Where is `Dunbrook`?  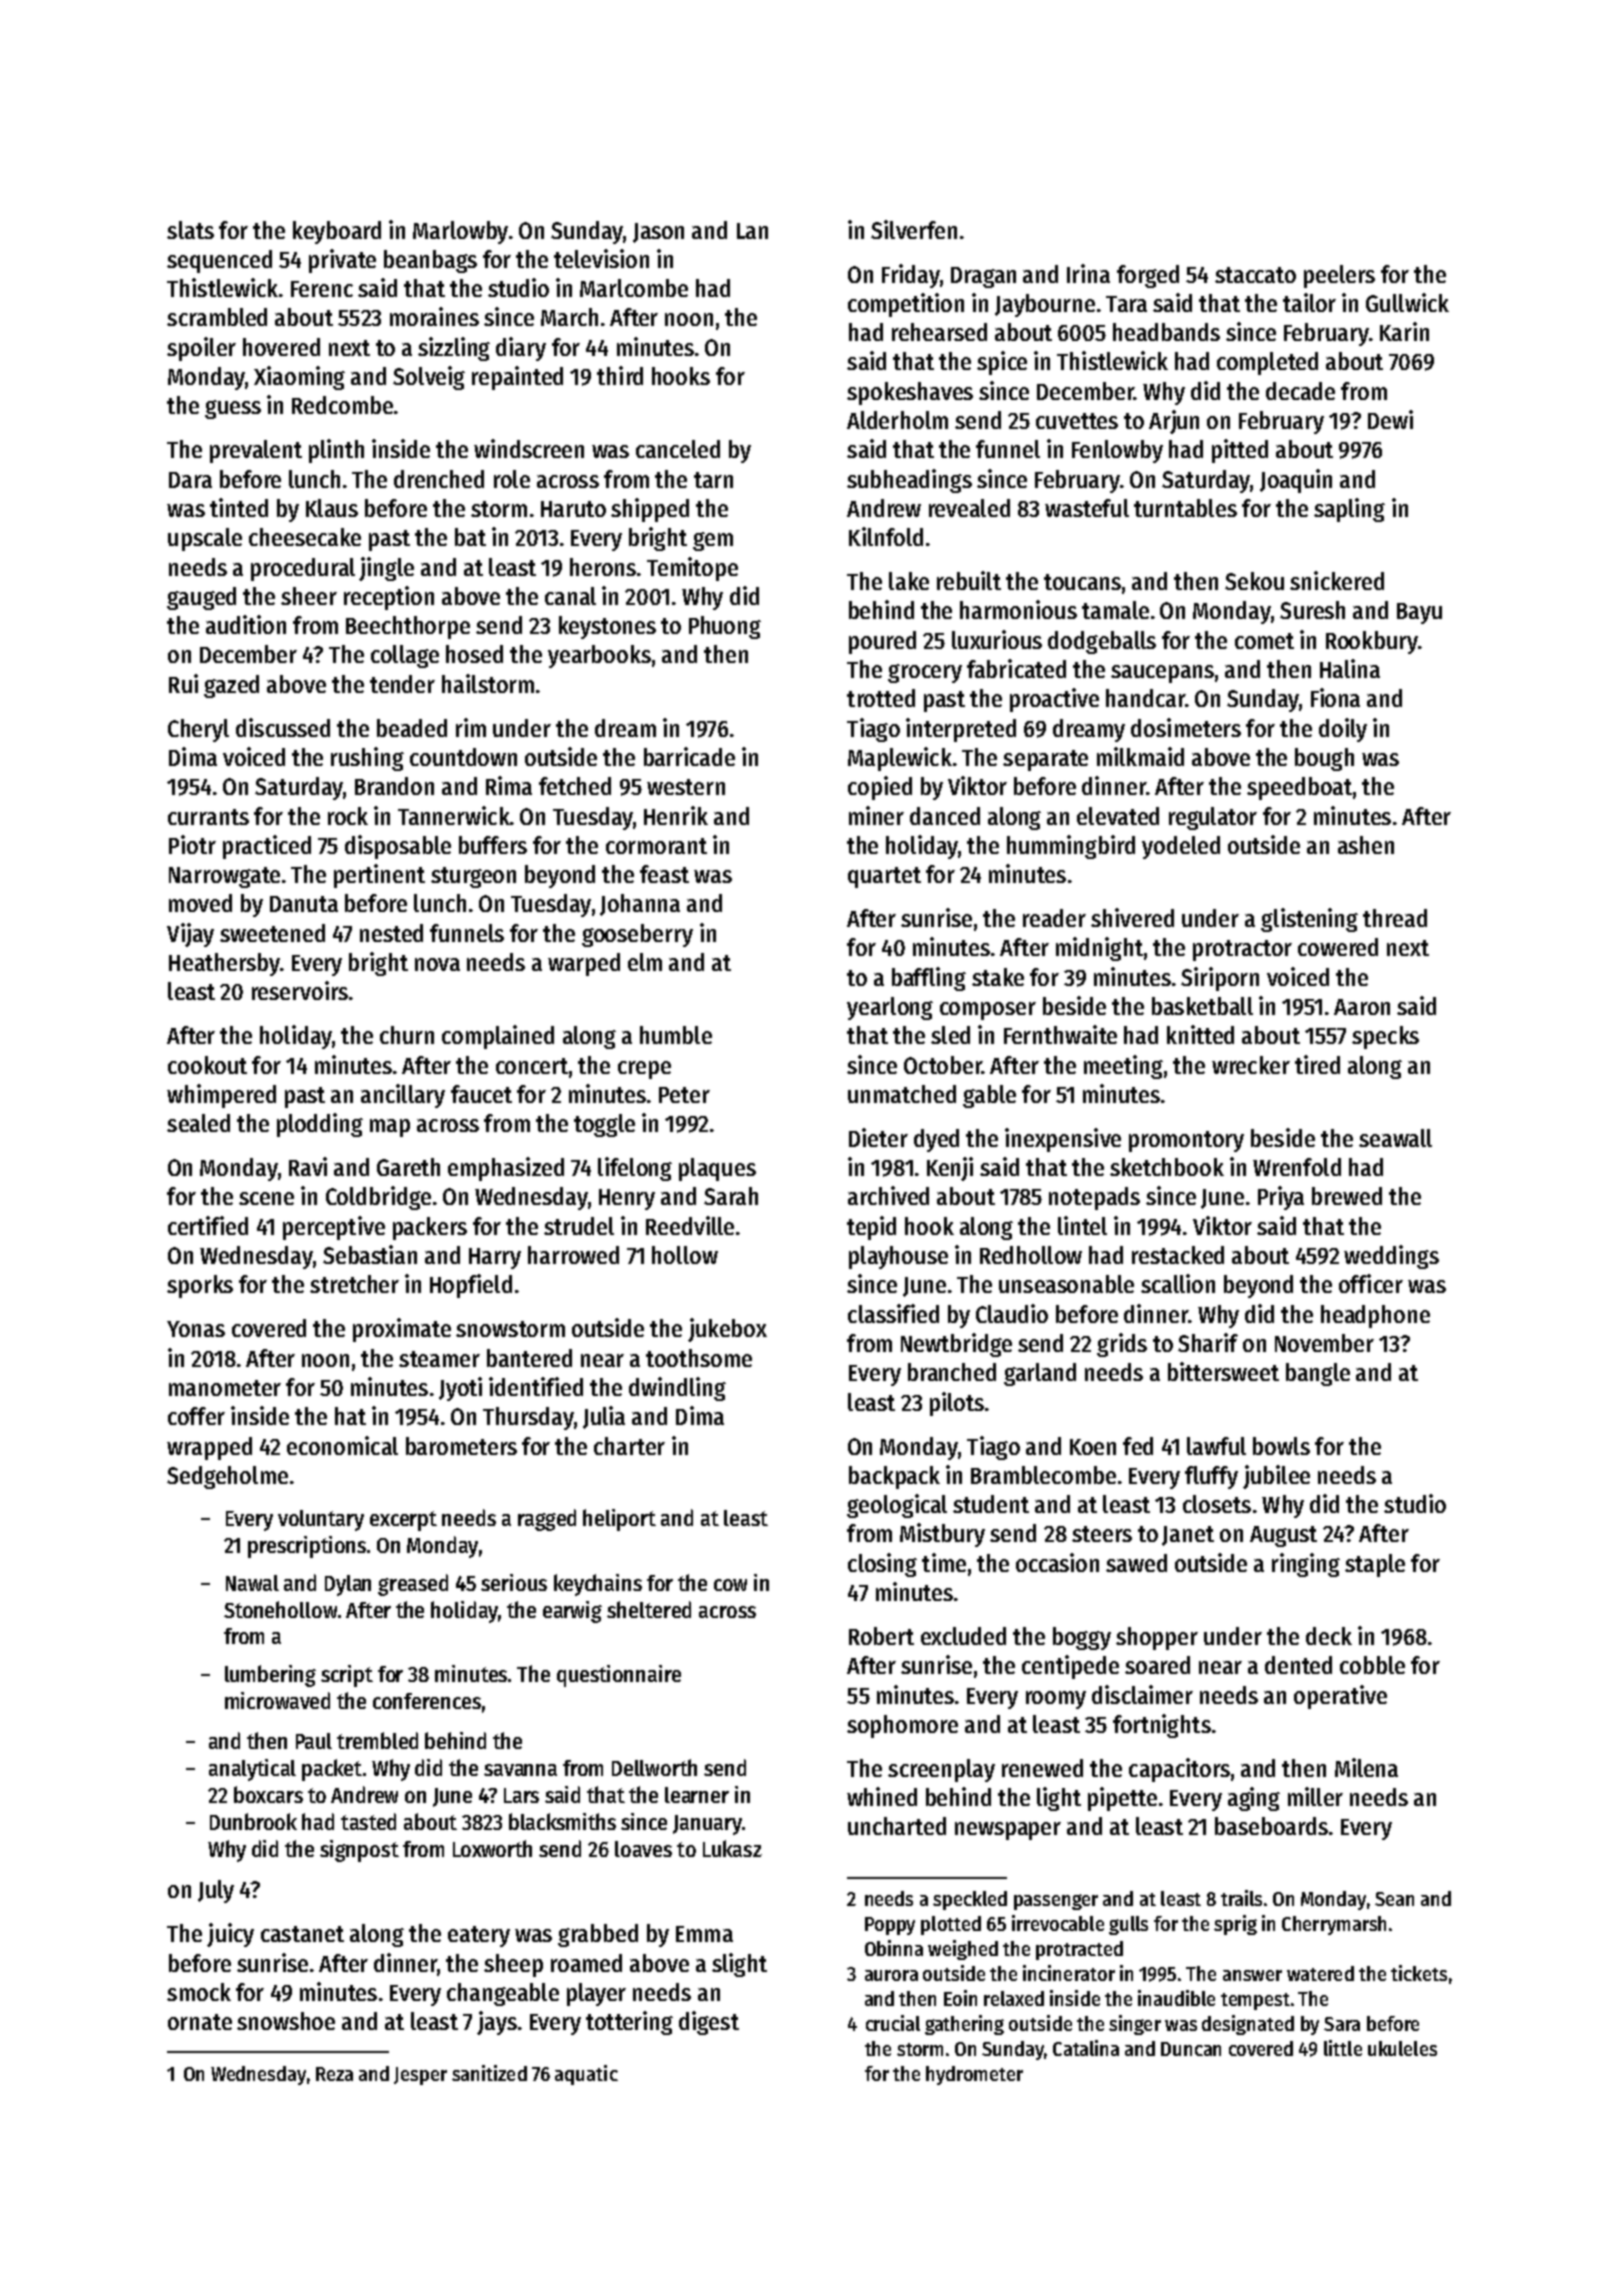
Dunbrook is located at coordinates (253, 1821).
